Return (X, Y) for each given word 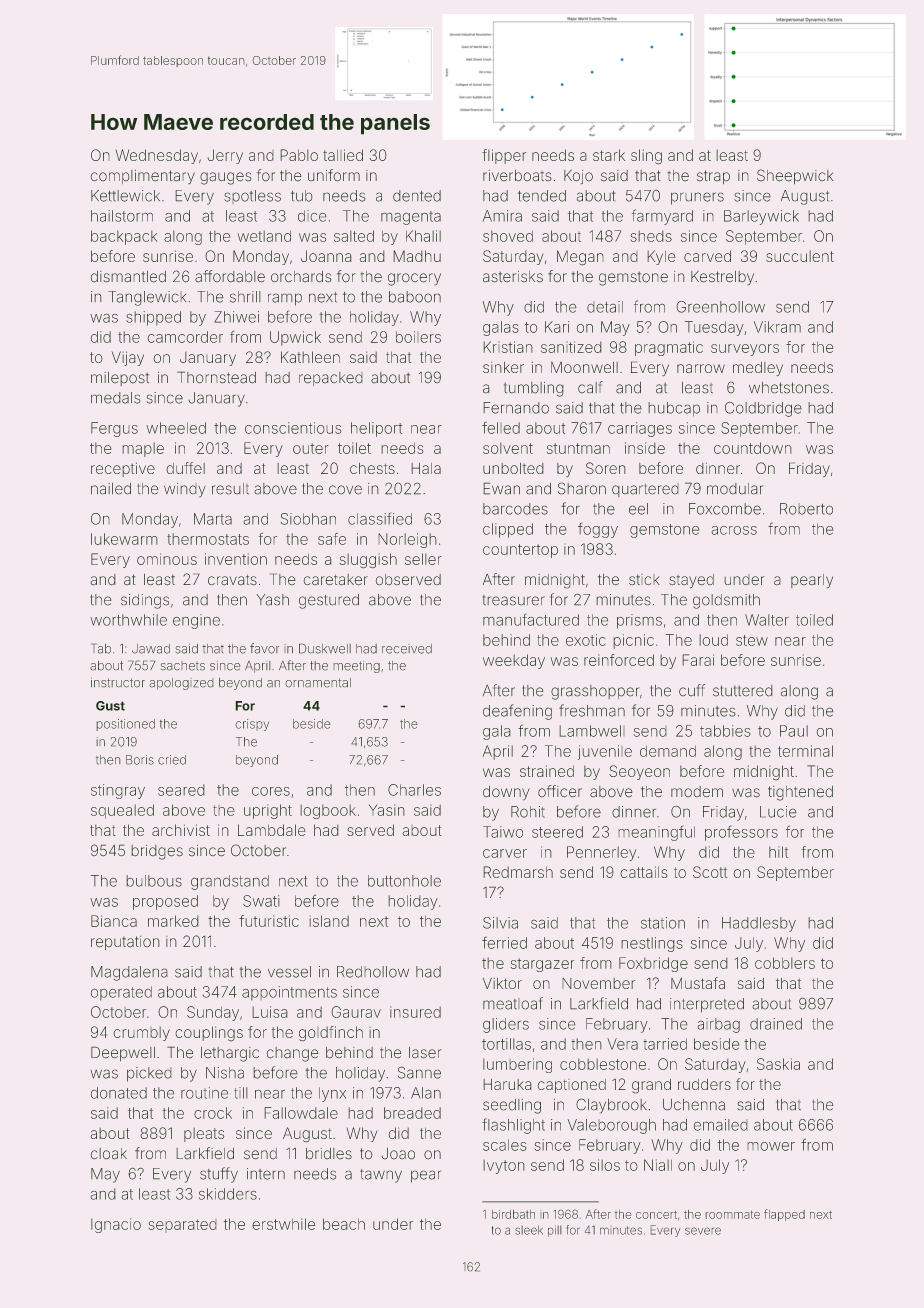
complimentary (143, 177)
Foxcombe (725, 509)
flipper (504, 156)
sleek (529, 1230)
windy (185, 490)
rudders (704, 1084)
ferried (504, 943)
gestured (329, 601)
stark (609, 155)
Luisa (270, 1012)
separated (182, 1226)
